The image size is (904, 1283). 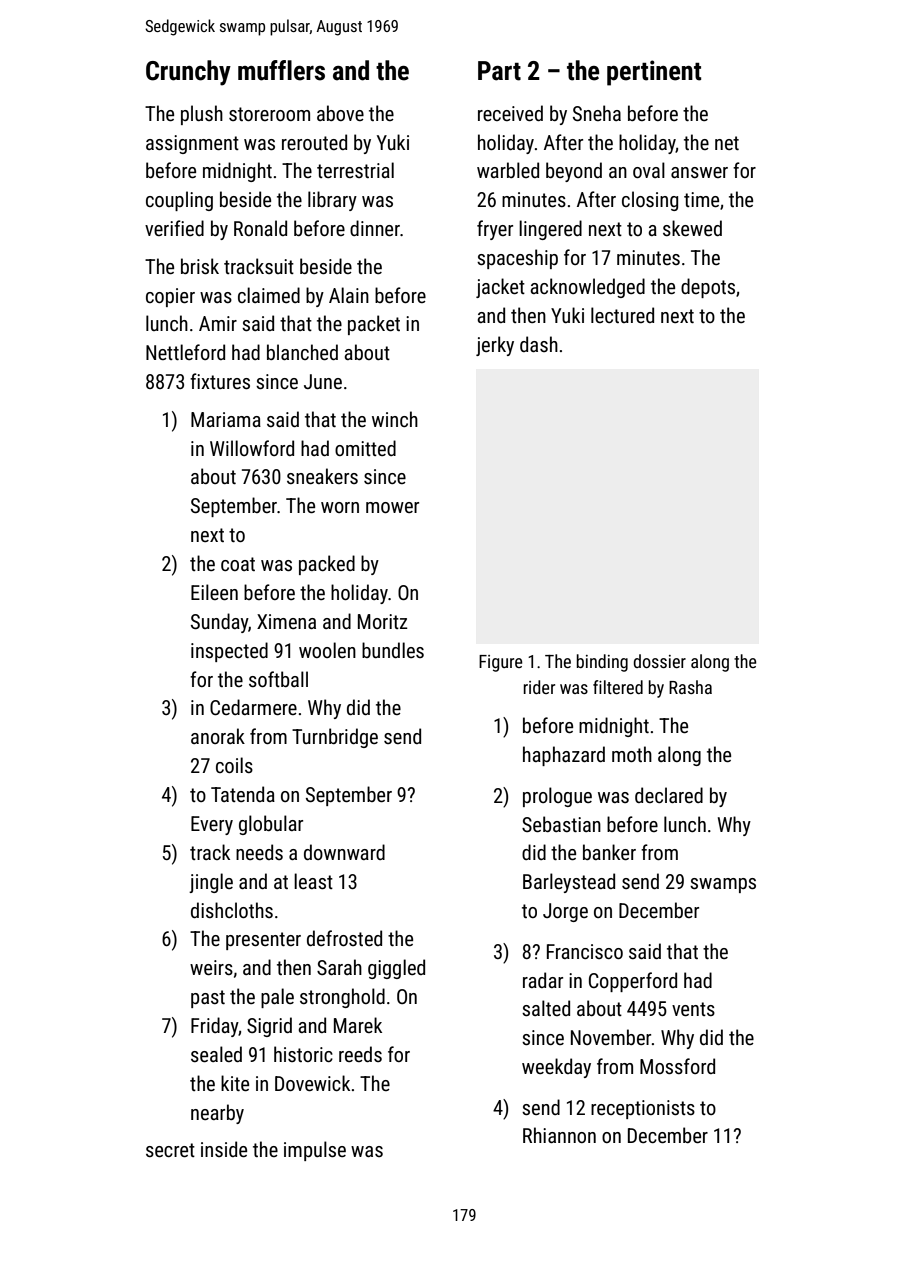 I want to click on Cedarmere, so click(x=253, y=707).
